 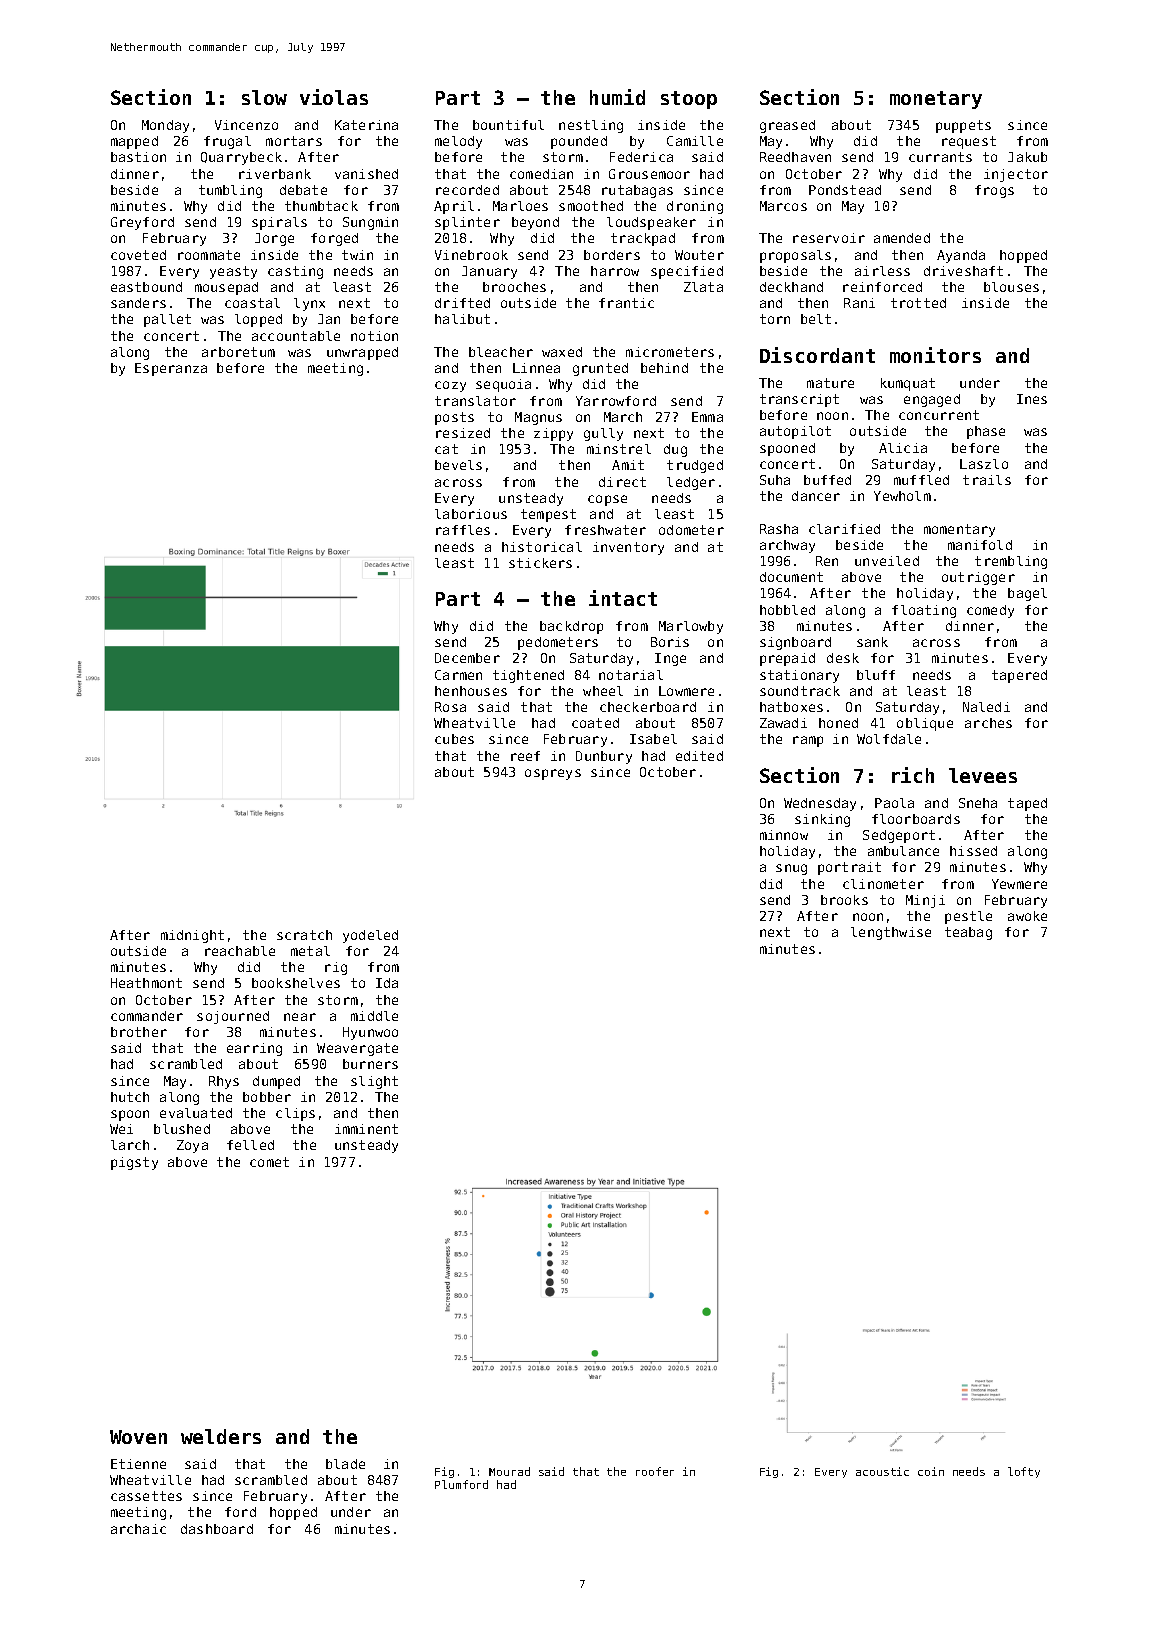 What do you see at coordinates (1024, 1472) in the screenshot?
I see `lofty` at bounding box center [1024, 1472].
